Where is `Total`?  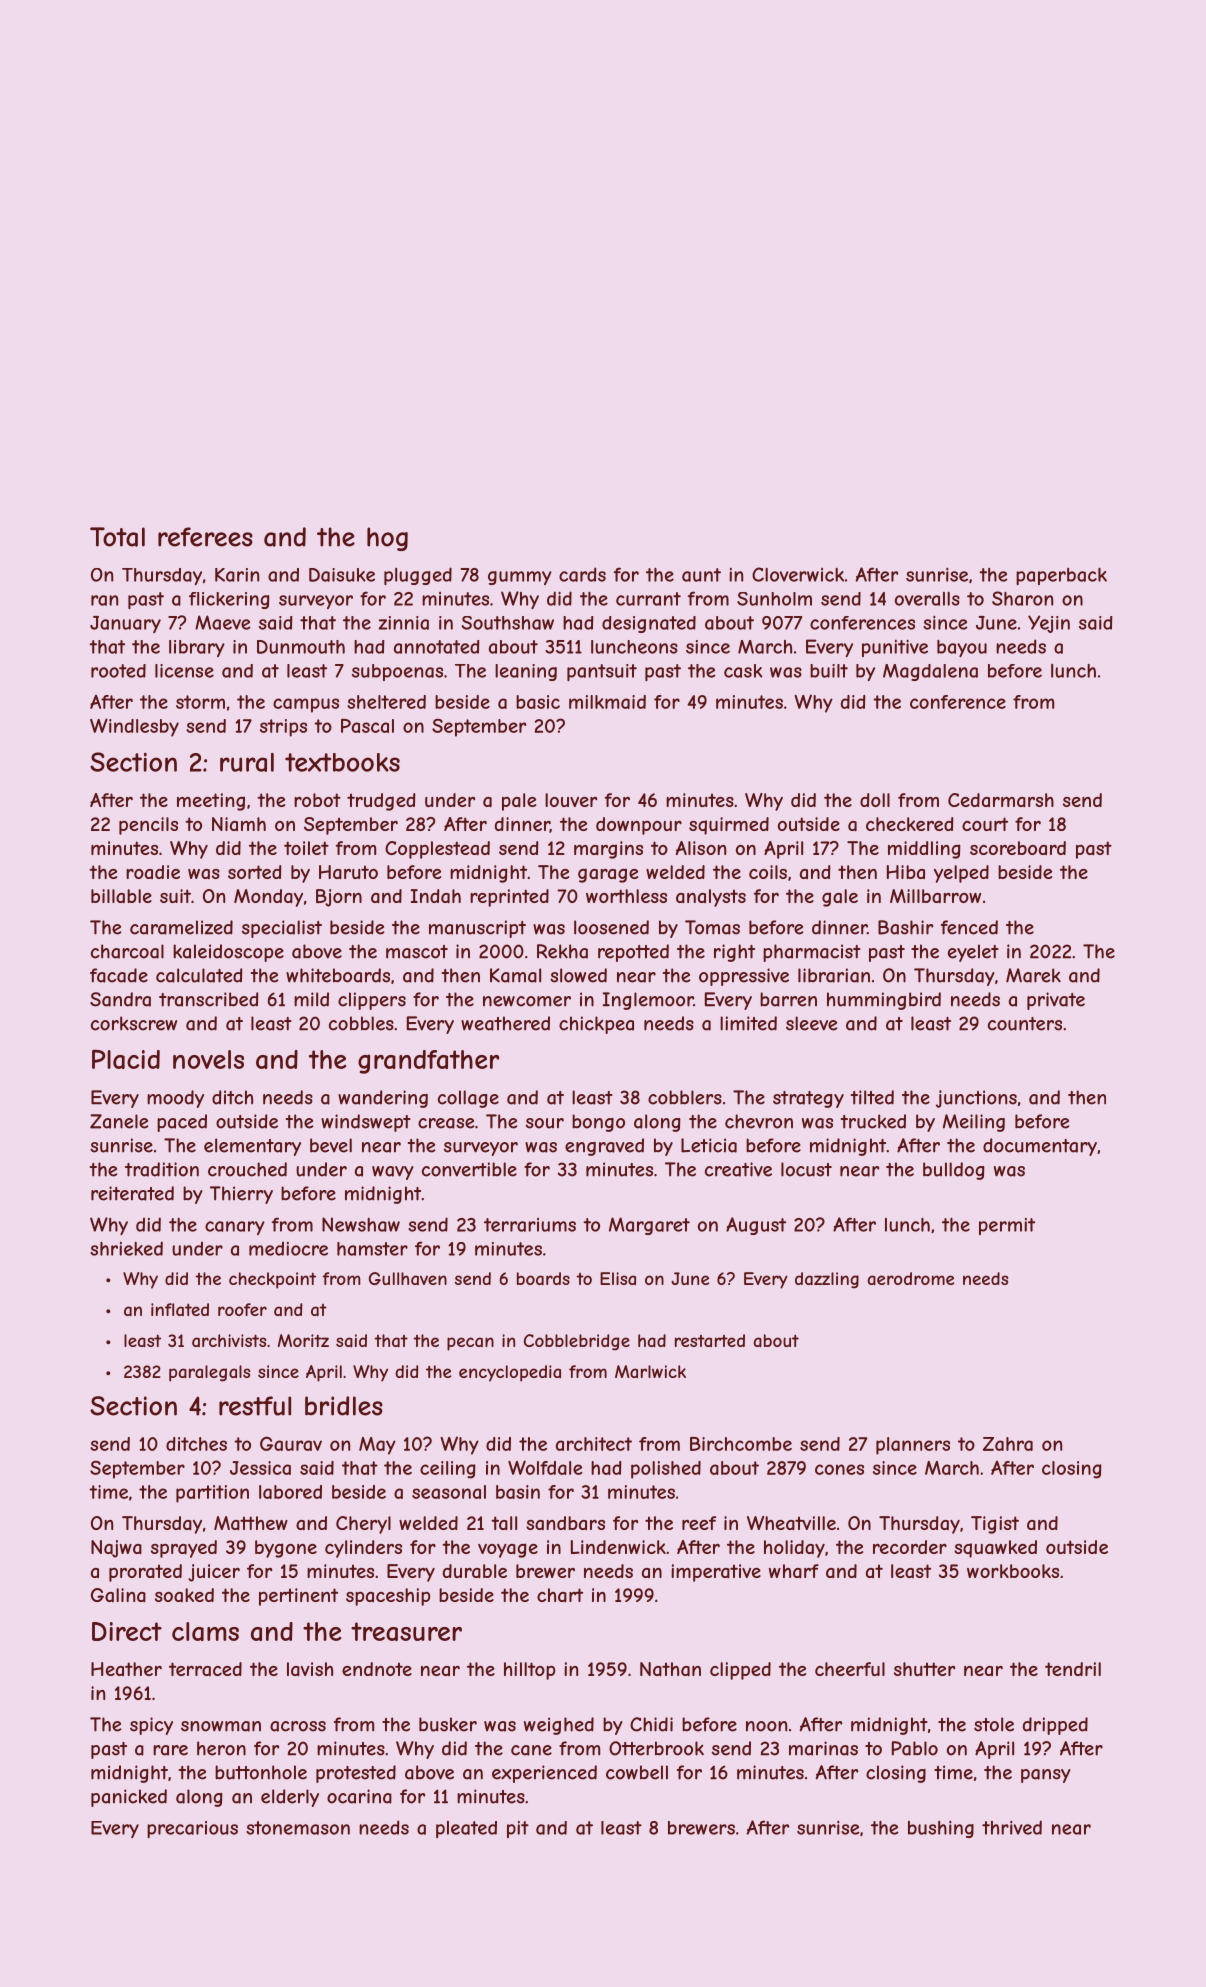 Total is located at coordinates (117, 537).
